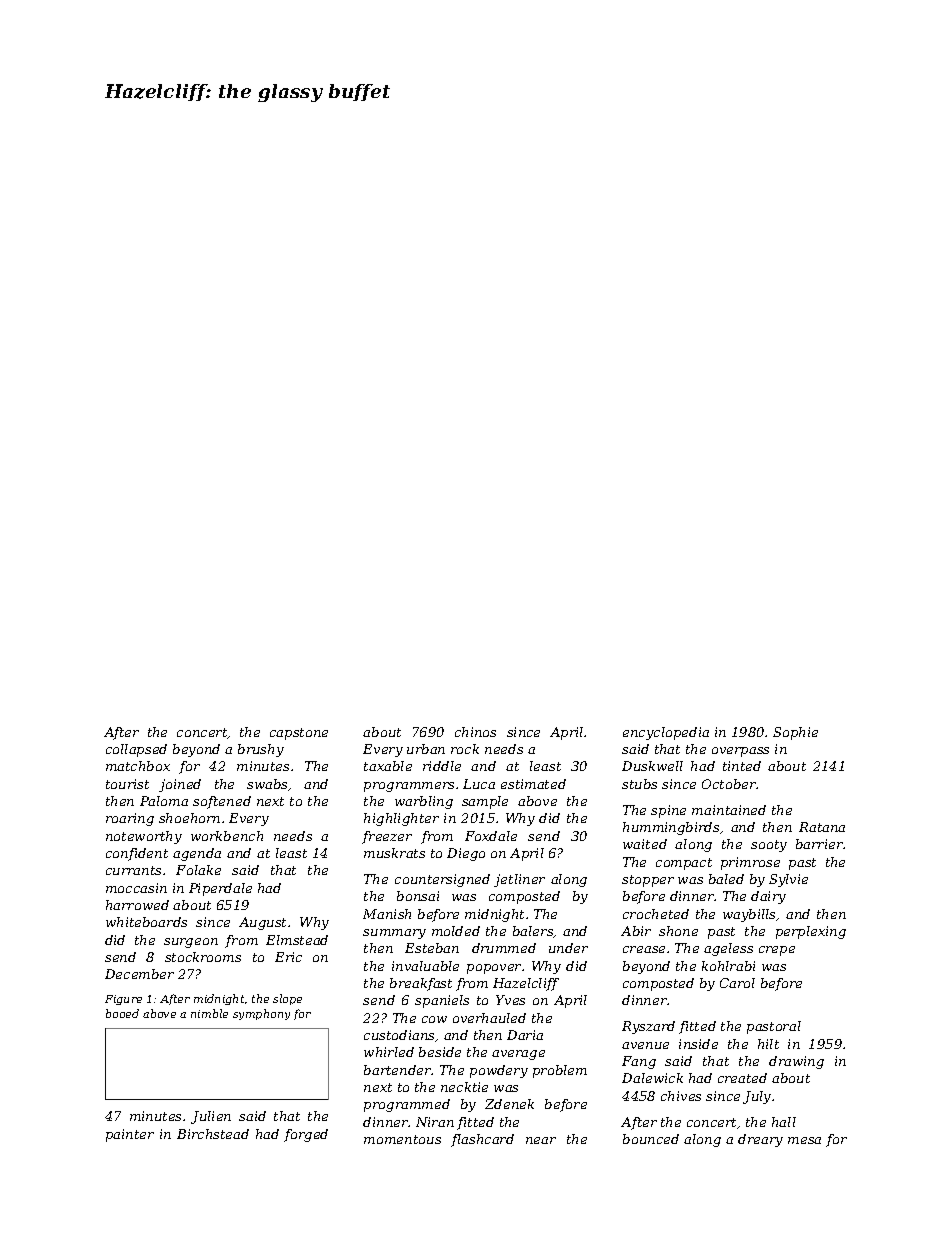 This document has height=1233, width=952. What do you see at coordinates (262, 923) in the document?
I see `August` at bounding box center [262, 923].
